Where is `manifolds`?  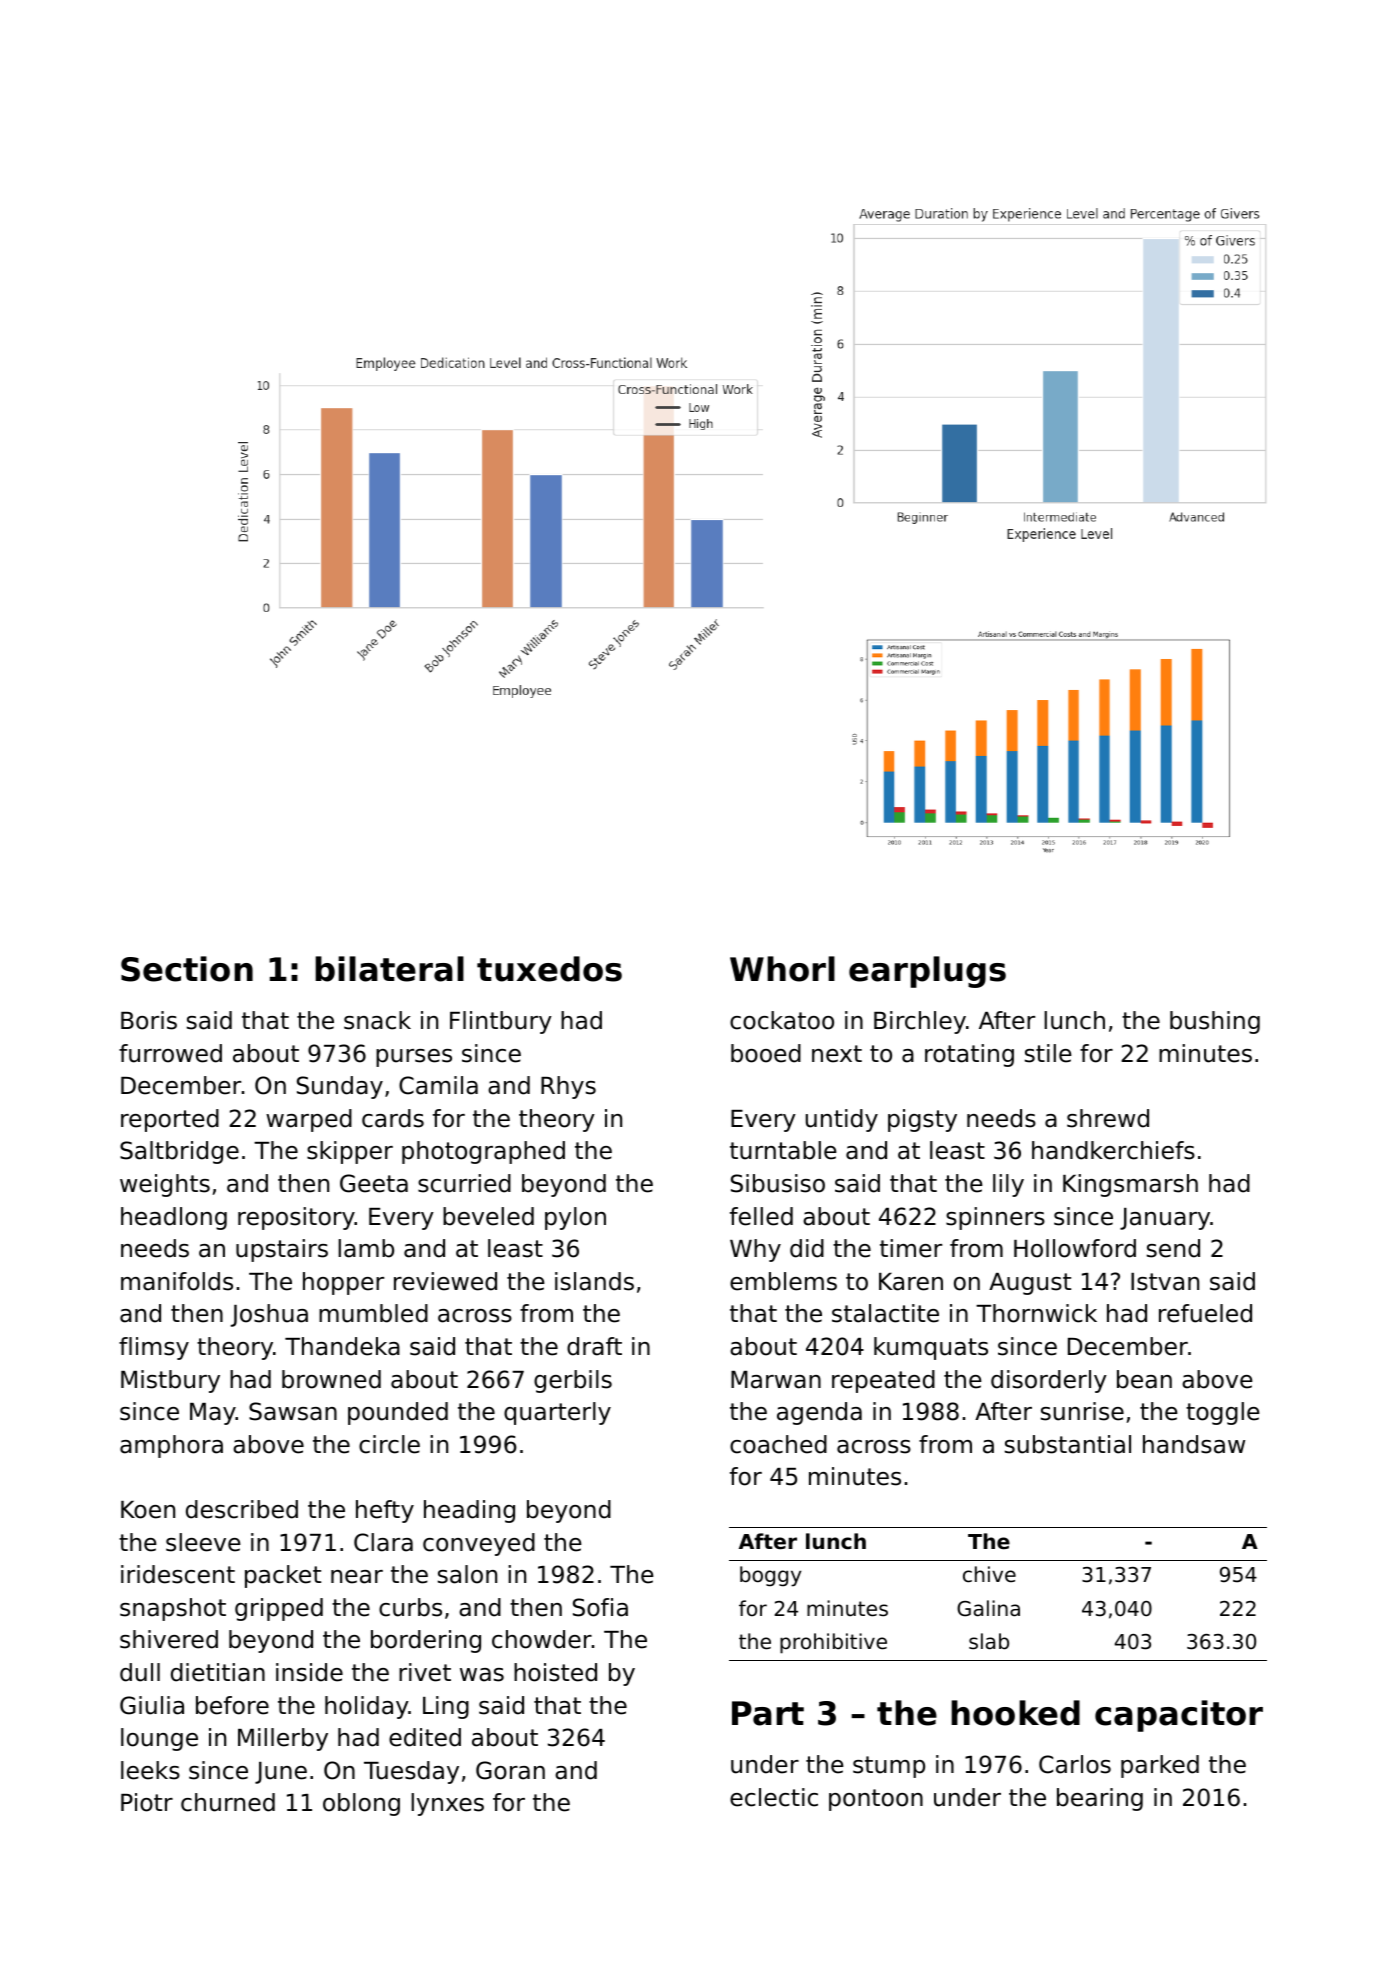 manifolds is located at coordinates (177, 1281).
